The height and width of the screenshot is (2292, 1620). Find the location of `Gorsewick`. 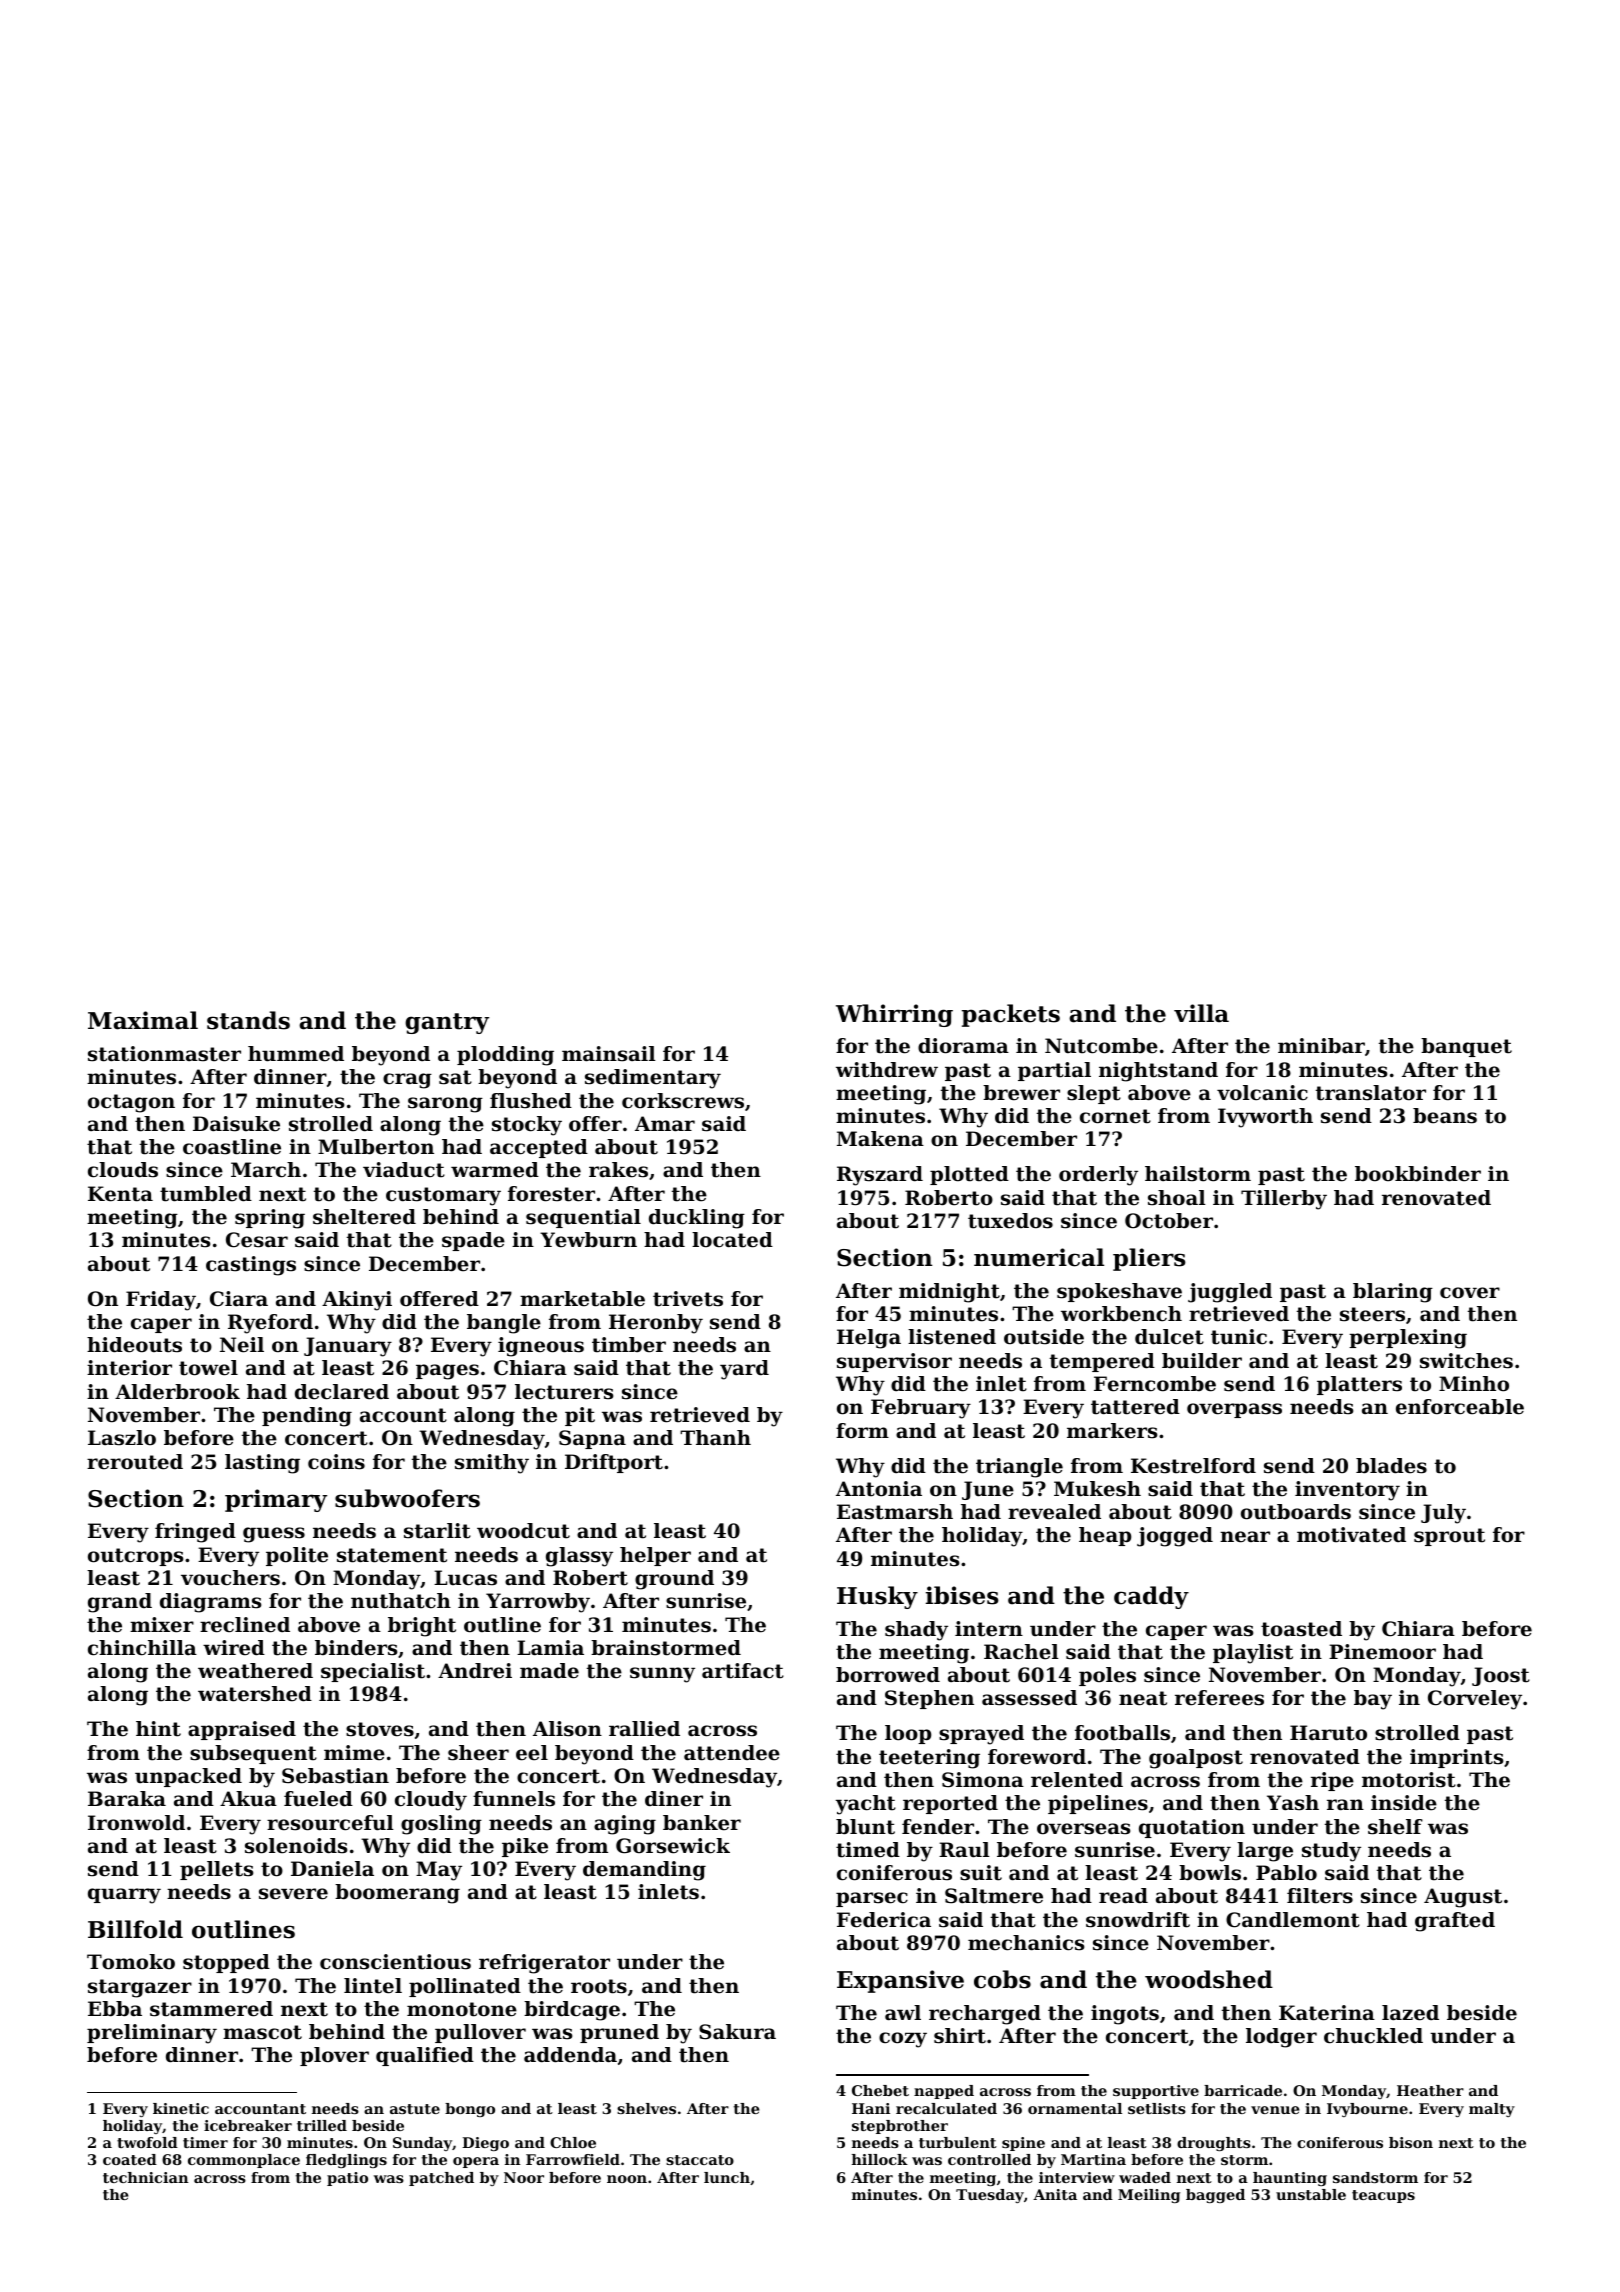

Gorsewick is located at coordinates (673, 1846).
